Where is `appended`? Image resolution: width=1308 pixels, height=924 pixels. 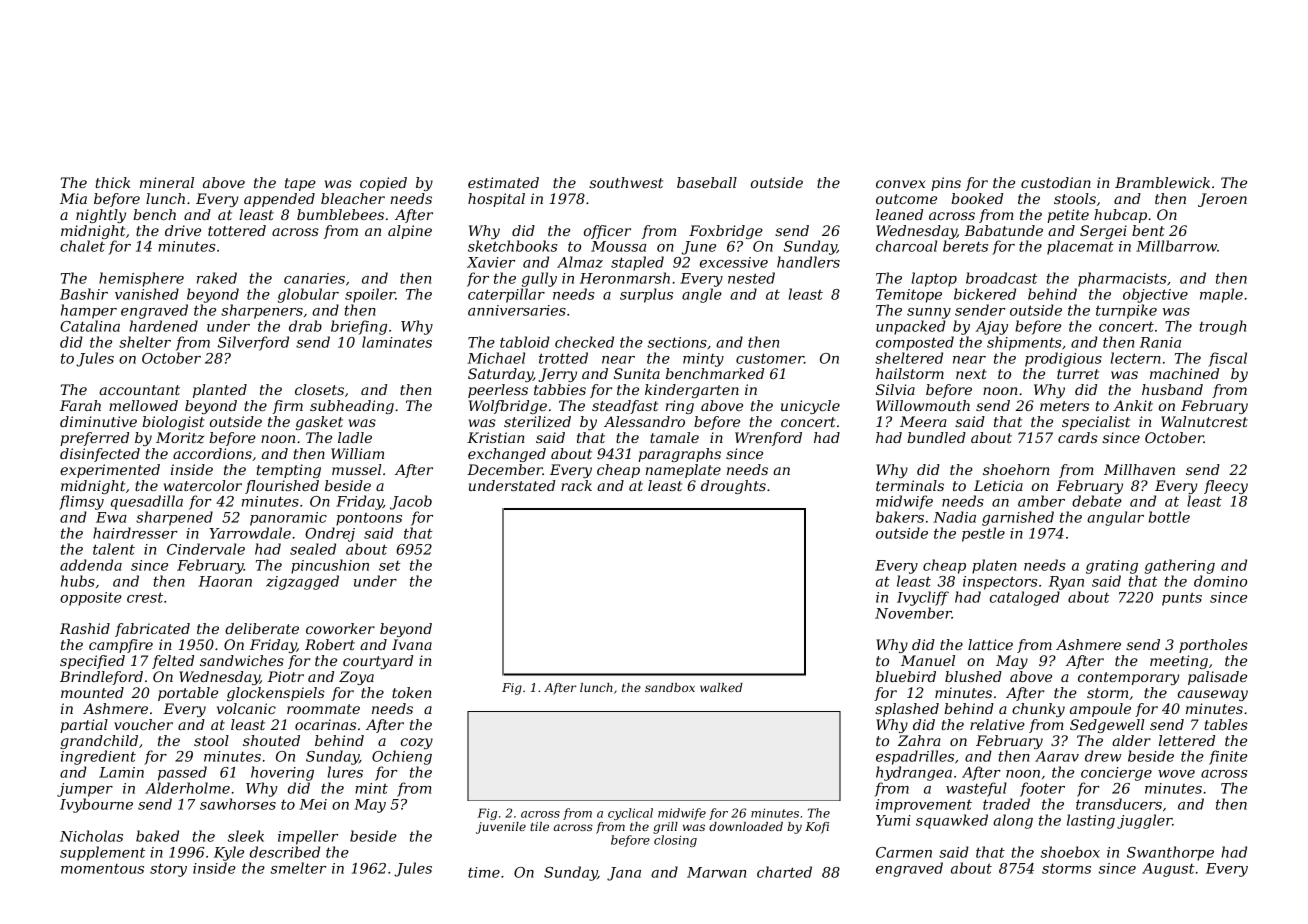 appended is located at coordinates (279, 200).
